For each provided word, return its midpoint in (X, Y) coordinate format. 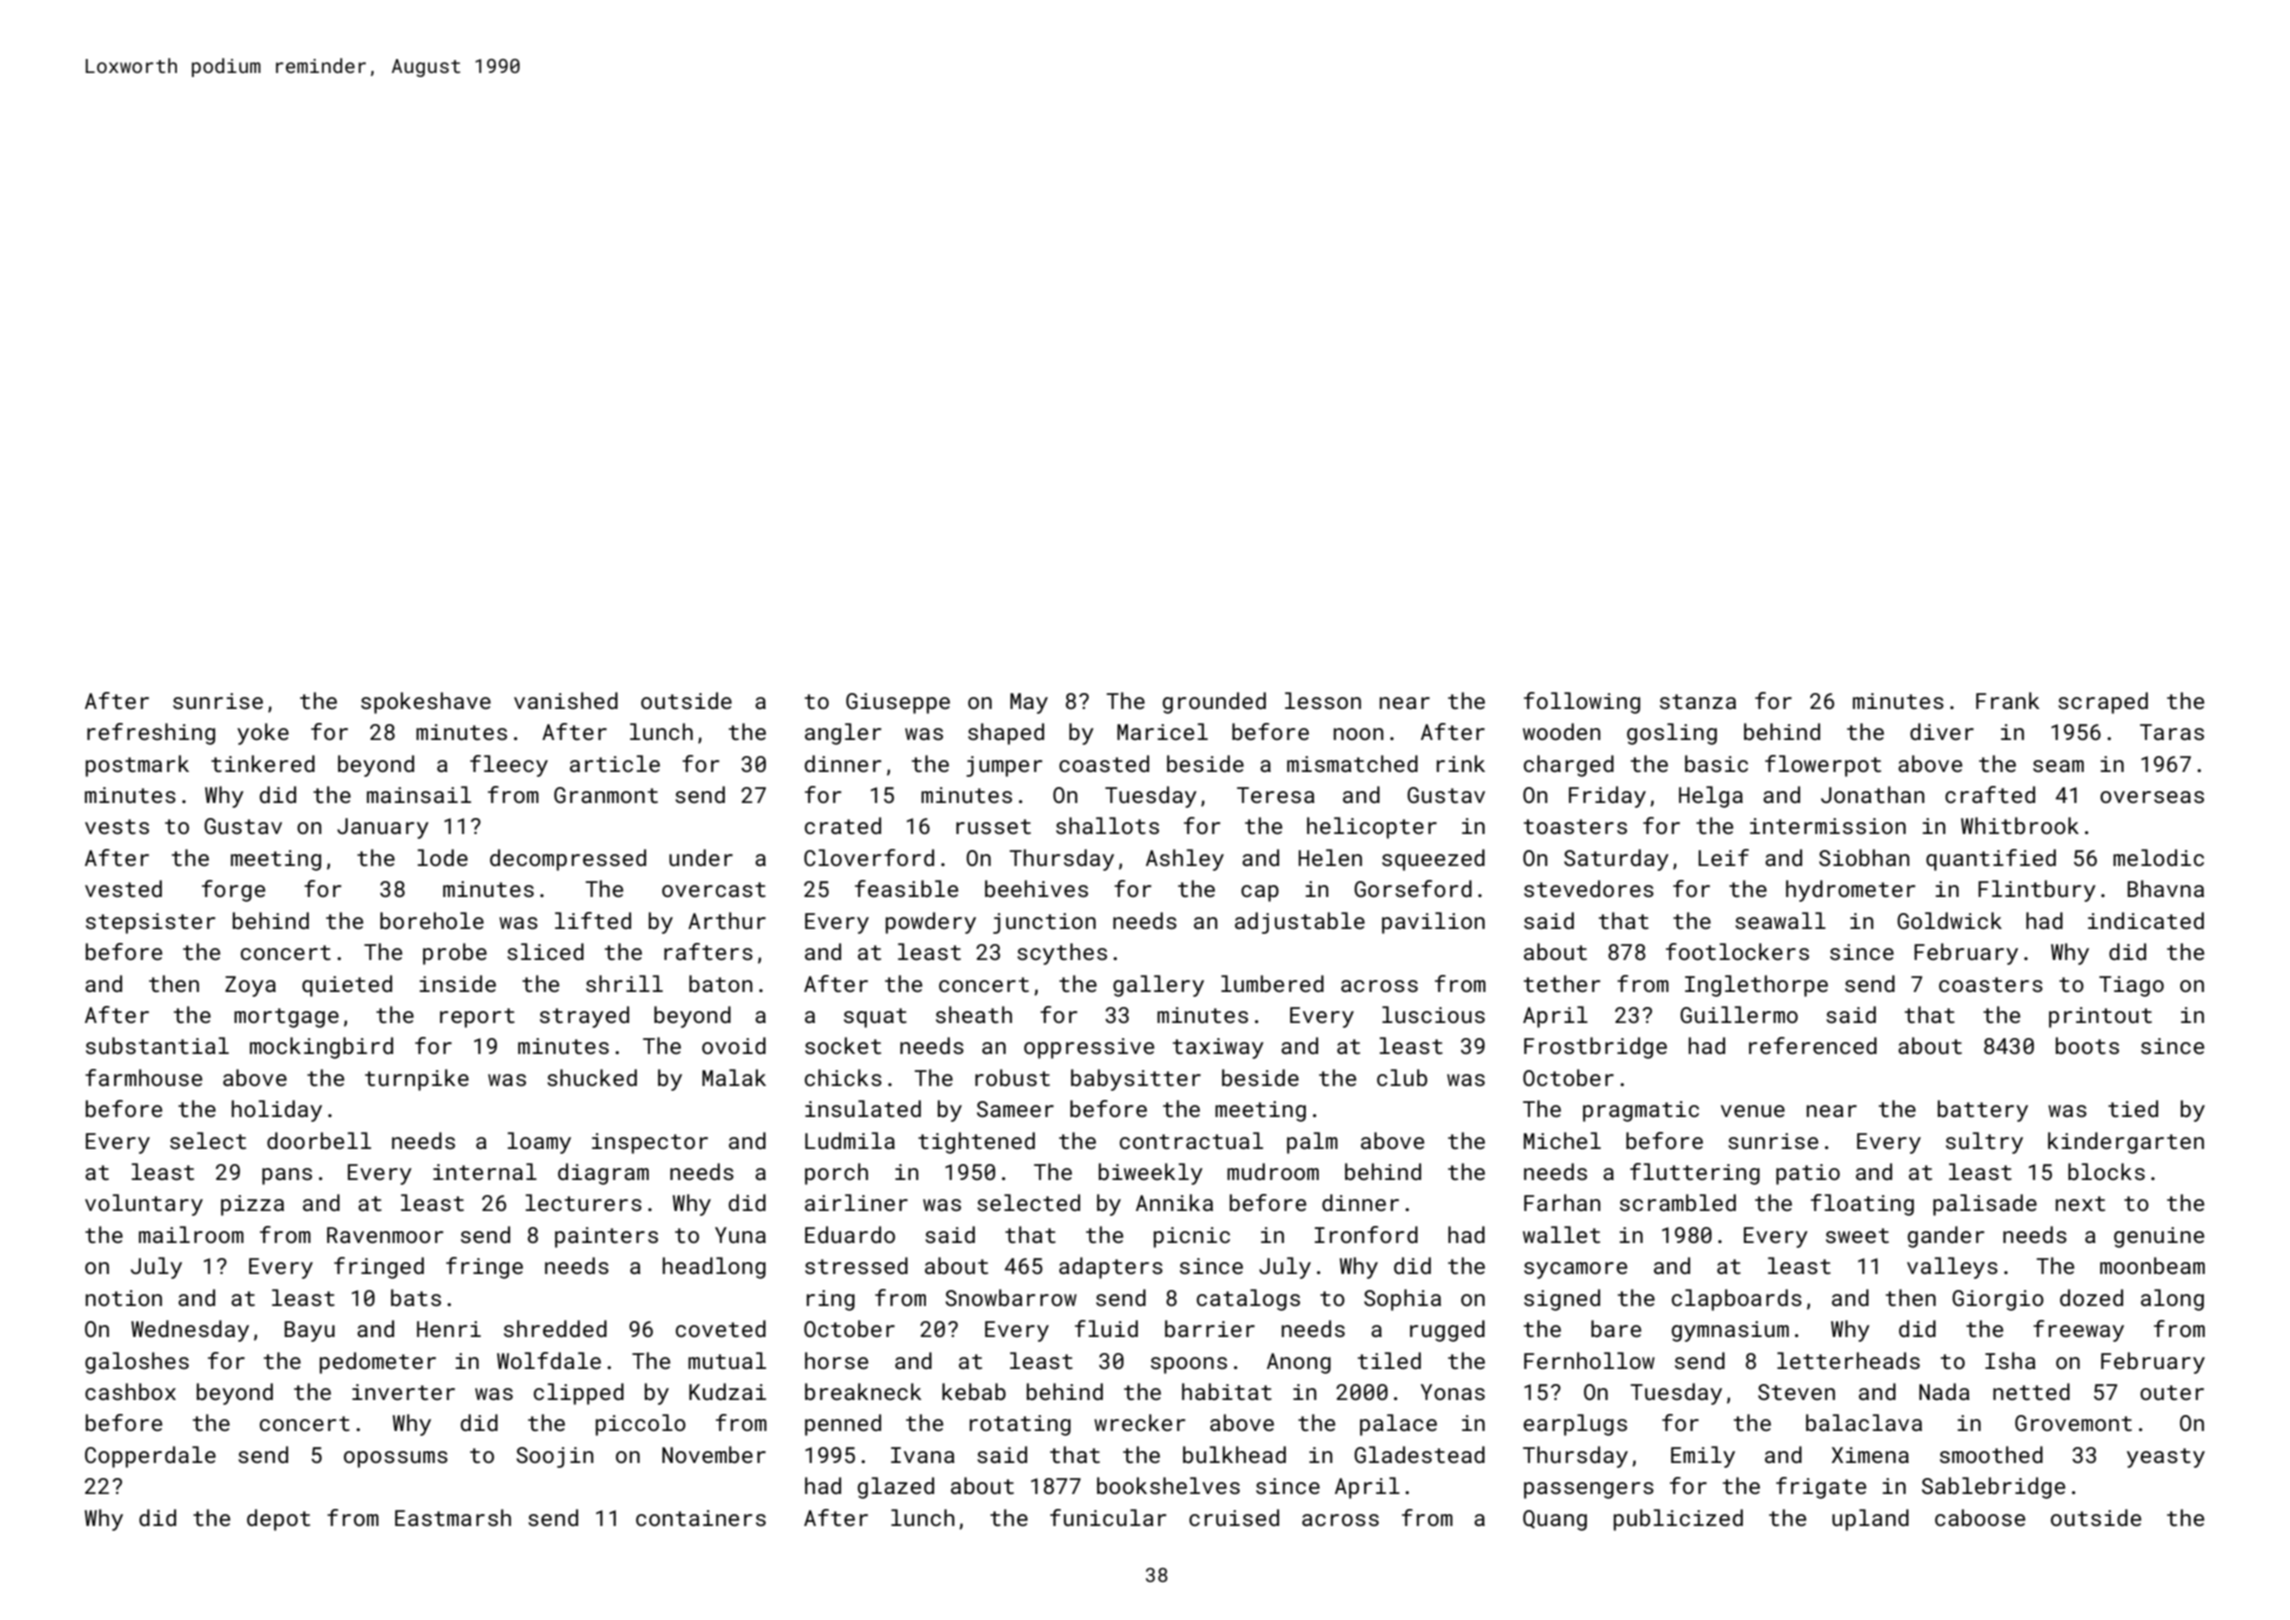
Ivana (923, 1455)
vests (117, 826)
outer (2172, 1392)
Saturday (1616, 860)
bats (416, 1297)
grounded (1214, 703)
